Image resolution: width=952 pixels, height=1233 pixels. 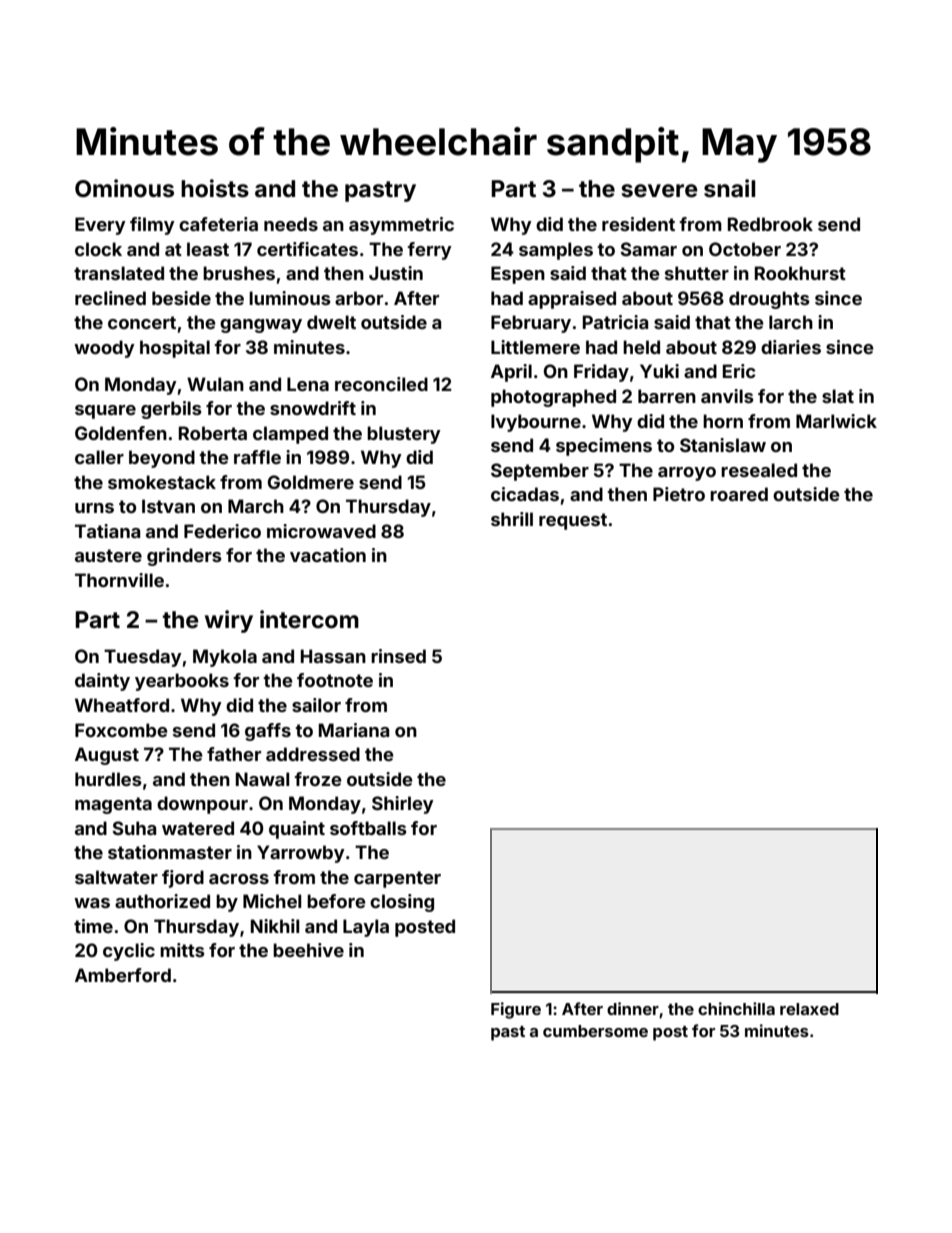 What do you see at coordinates (659, 191) in the screenshot?
I see `severe` at bounding box center [659, 191].
